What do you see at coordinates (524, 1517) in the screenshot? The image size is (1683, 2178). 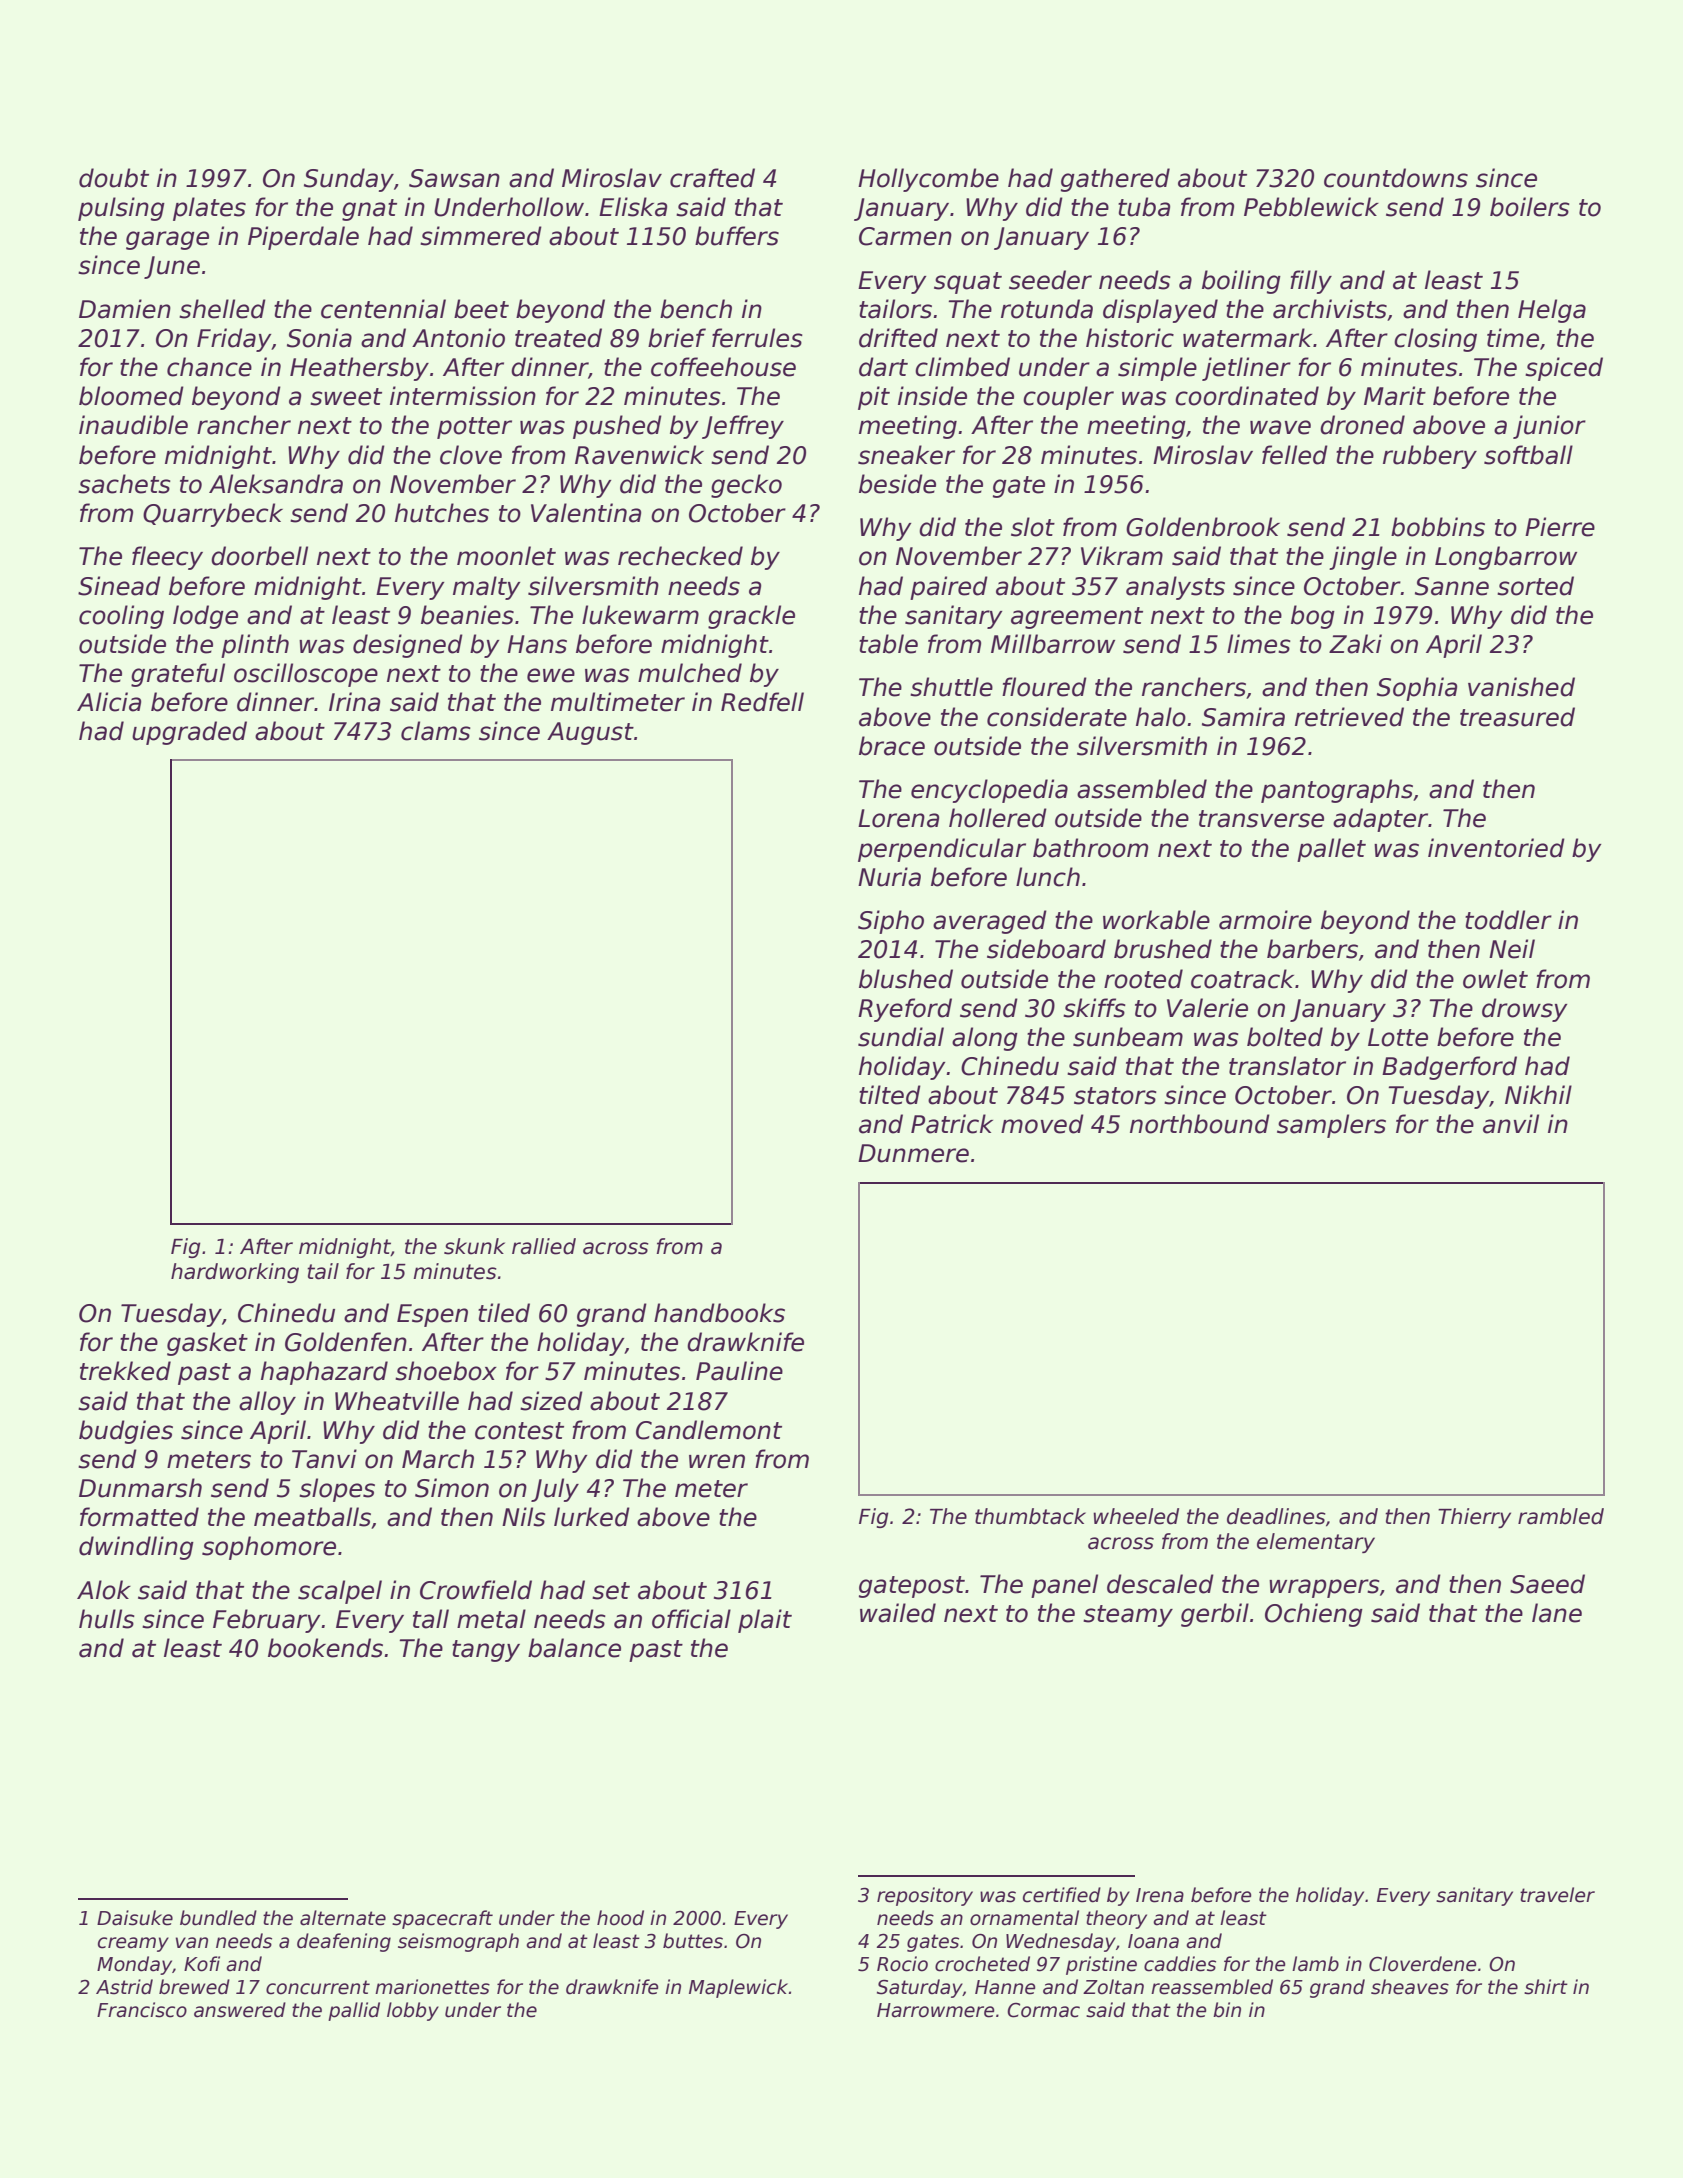 I see `Nils` at bounding box center [524, 1517].
